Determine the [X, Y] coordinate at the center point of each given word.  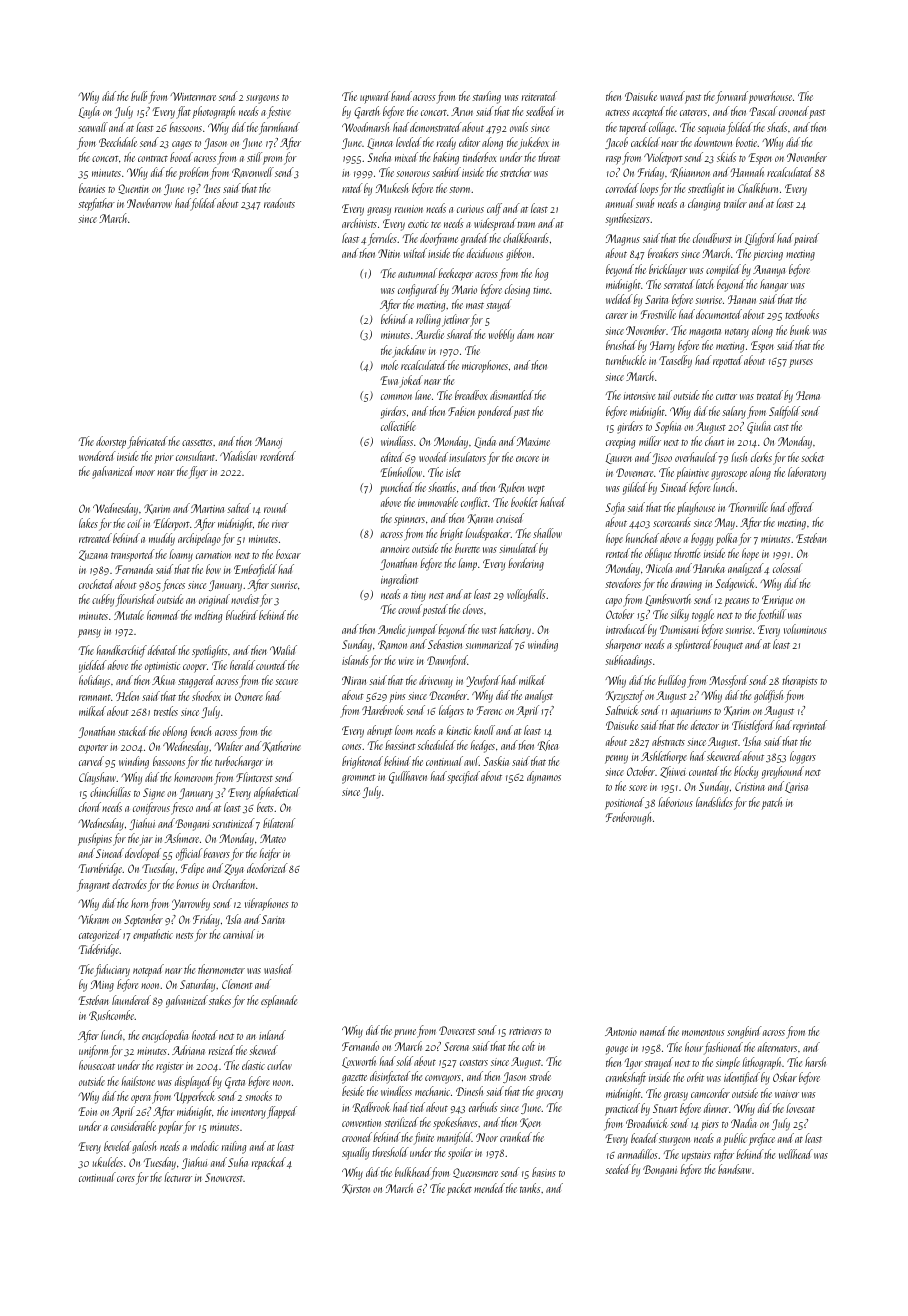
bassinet [400, 745]
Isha [752, 741]
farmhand [279, 128]
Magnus [623, 240]
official [189, 854]
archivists [359, 223]
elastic [253, 1065]
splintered [693, 645]
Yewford [483, 681]
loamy [181, 555]
